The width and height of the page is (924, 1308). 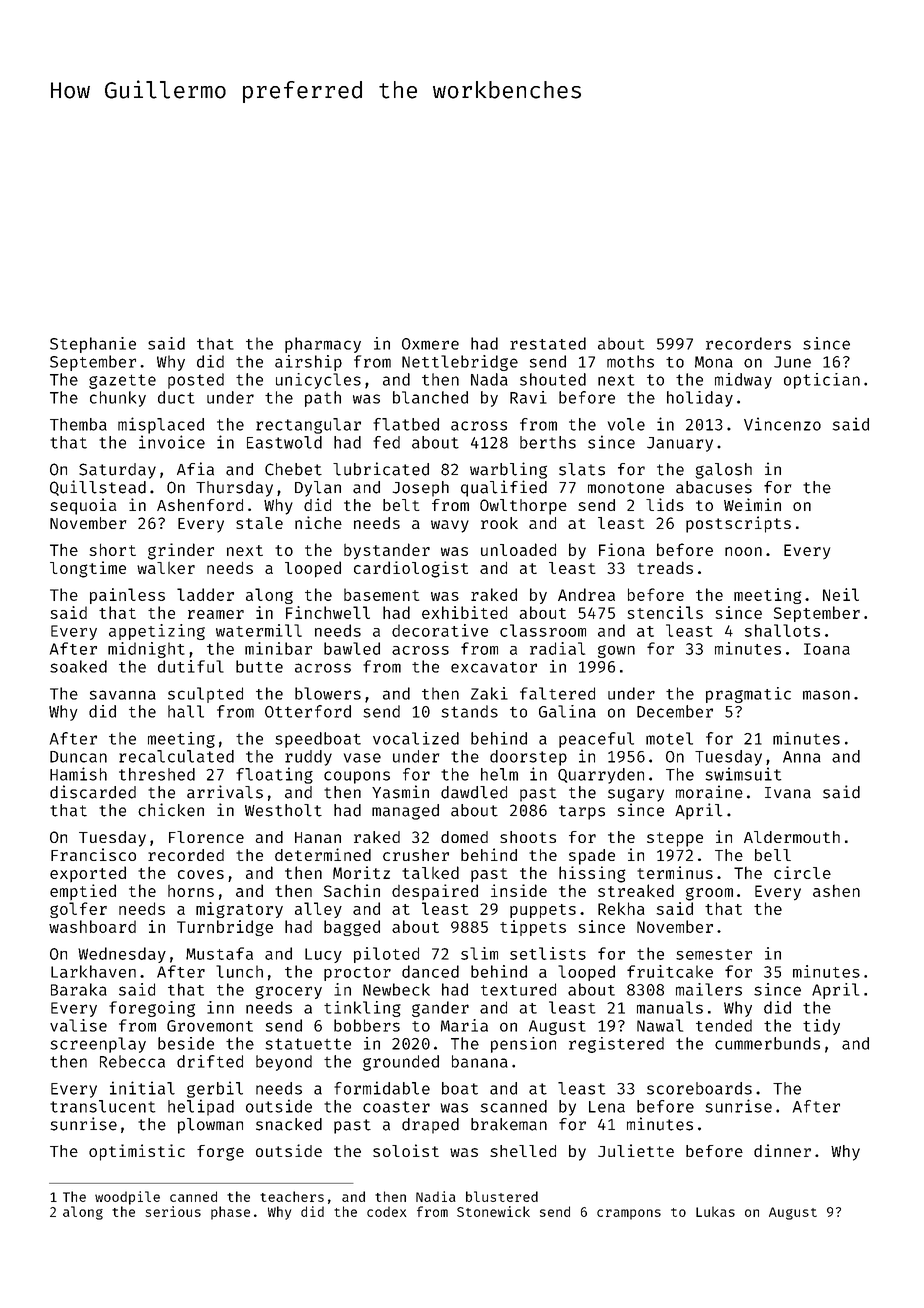 What do you see at coordinates (137, 1152) in the page?
I see `optimistic` at bounding box center [137, 1152].
